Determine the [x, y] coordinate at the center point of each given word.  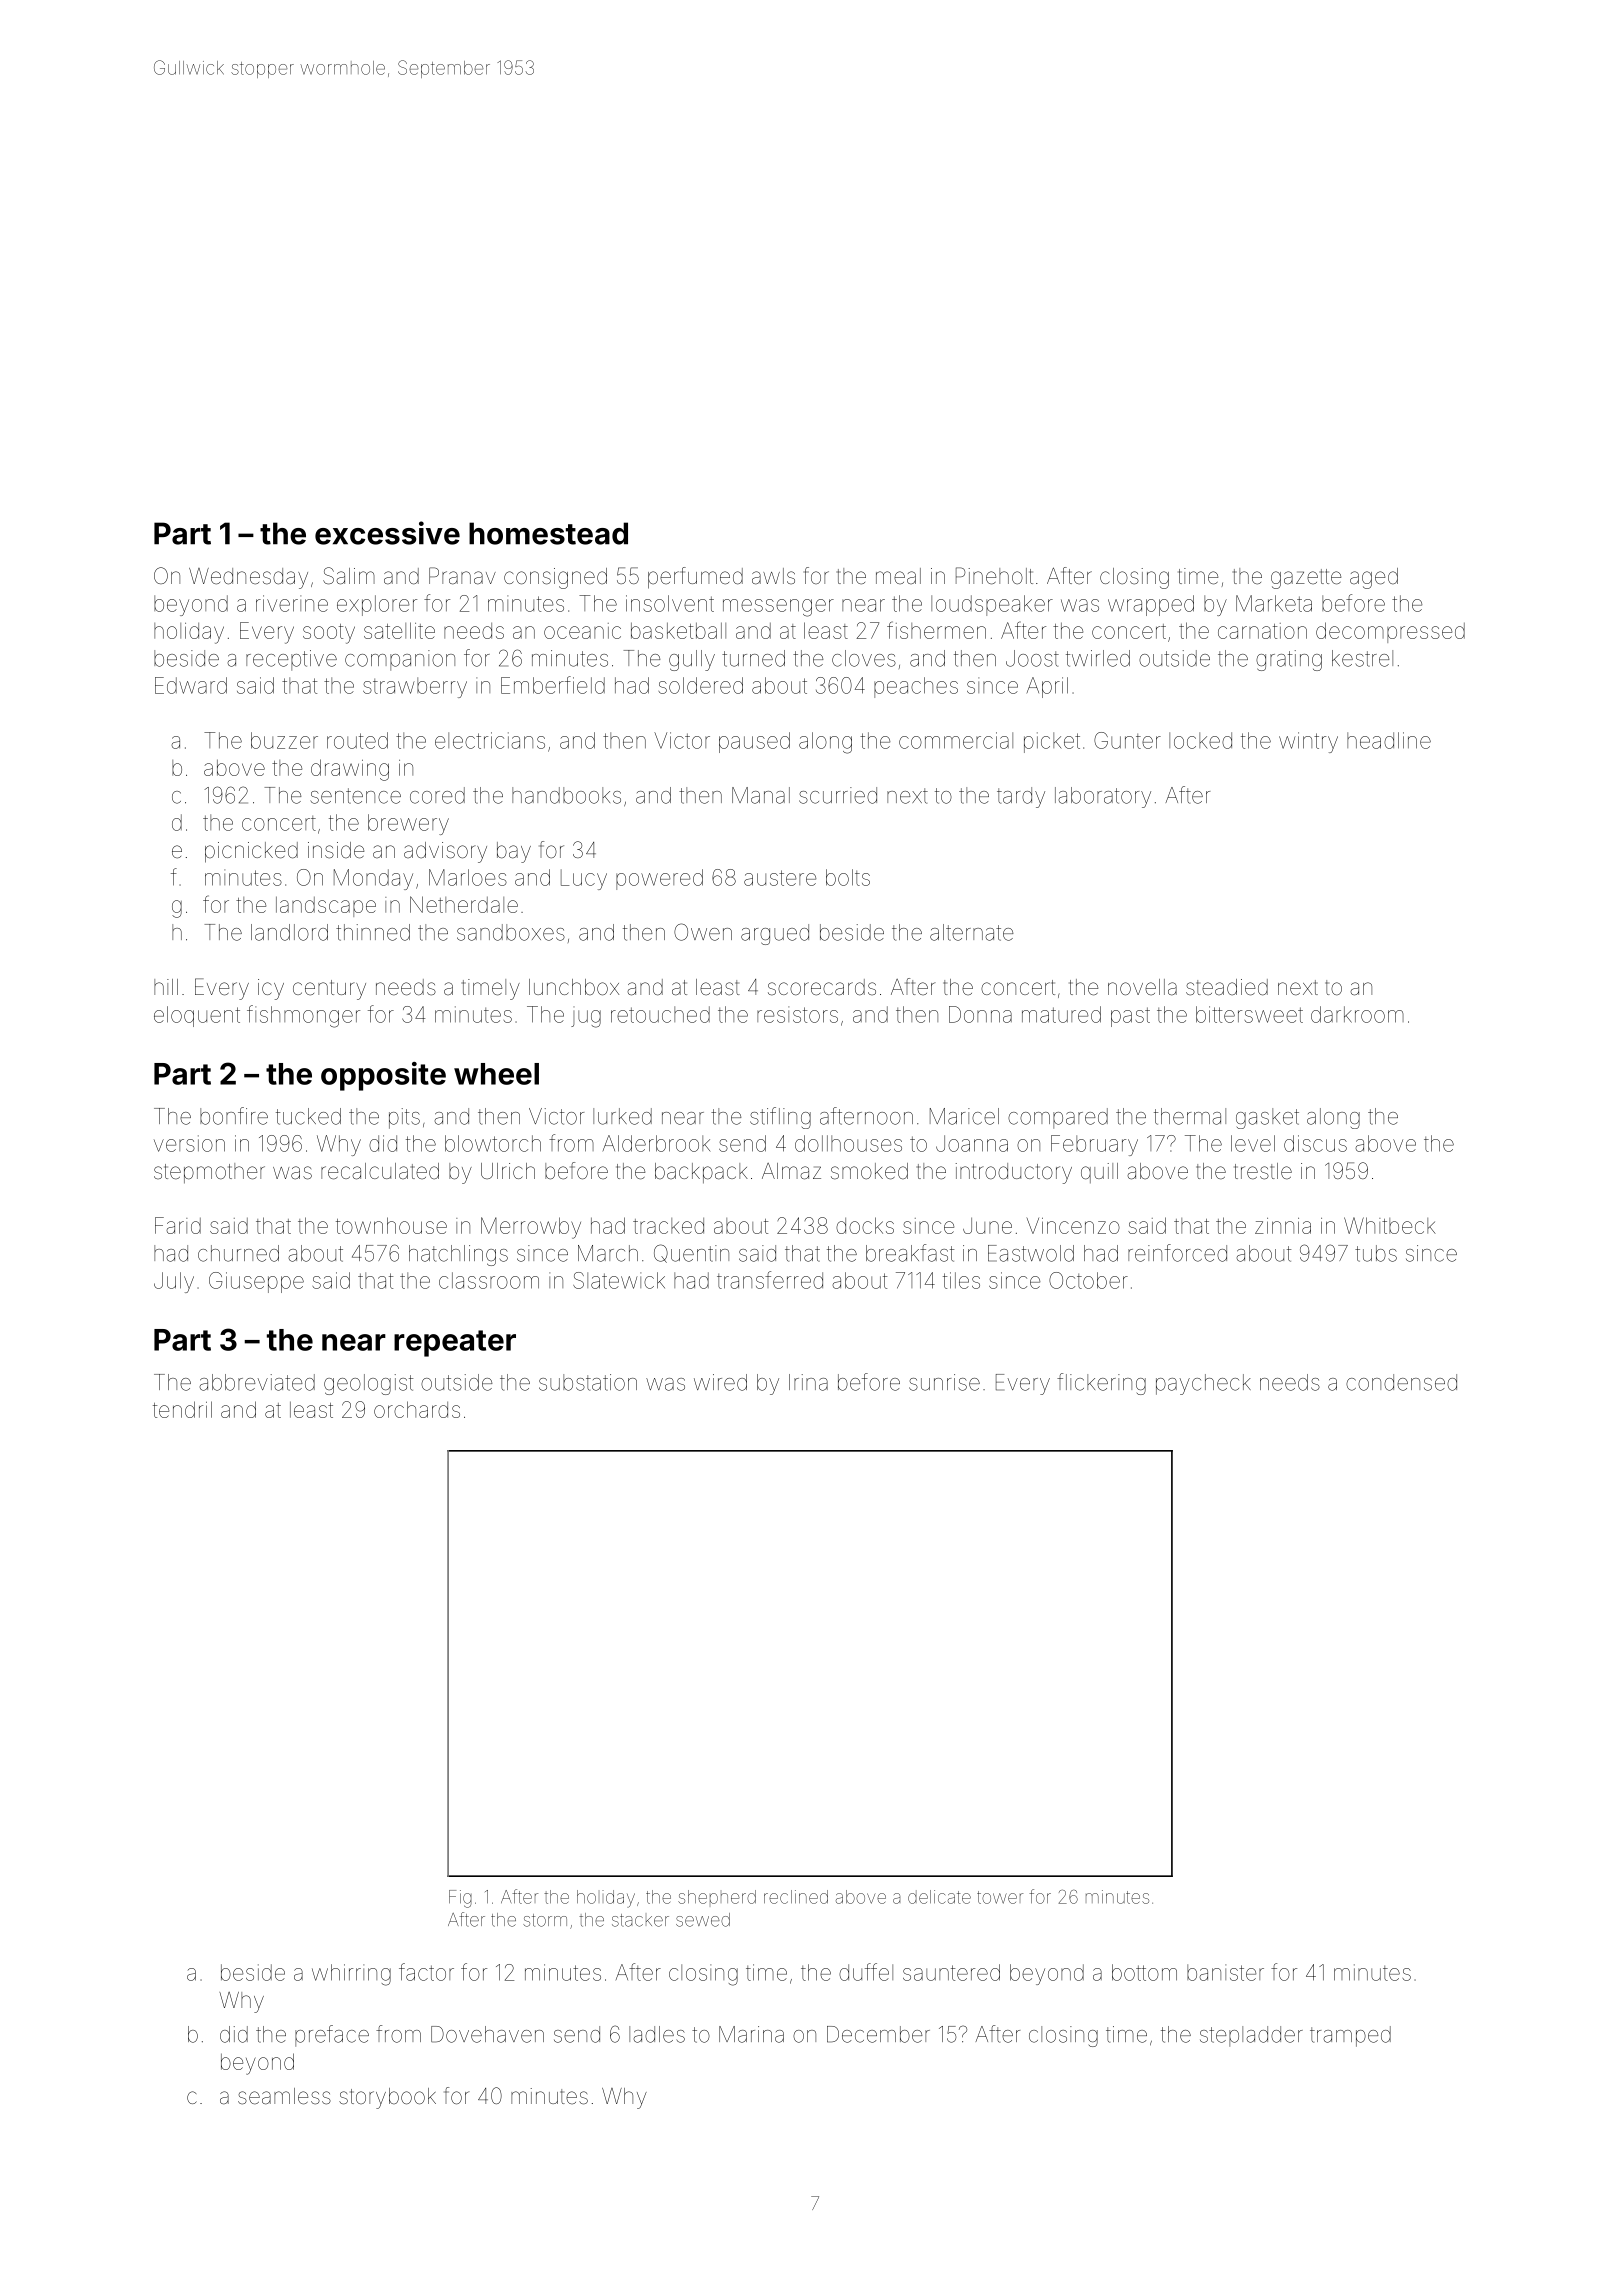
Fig [460, 1899]
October [1088, 1280]
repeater [455, 1343]
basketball [678, 631]
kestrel [1362, 658]
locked [1200, 740]
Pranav [462, 576]
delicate [939, 1897]
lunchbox [574, 987]
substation [588, 1382]
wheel [496, 1074]
